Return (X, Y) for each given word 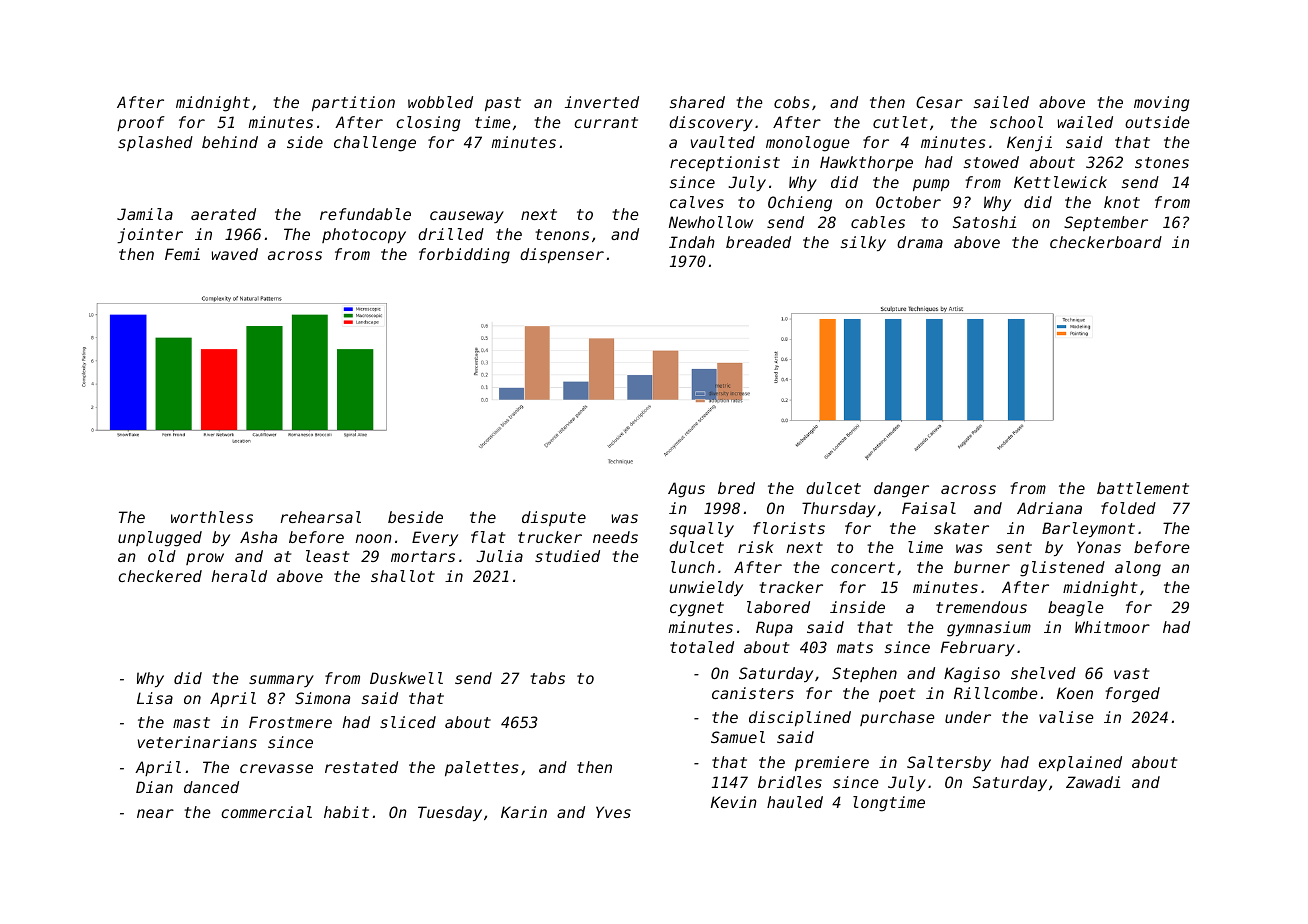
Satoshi (984, 222)
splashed (155, 143)
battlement (1143, 488)
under (968, 717)
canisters (753, 693)
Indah (692, 242)
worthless (212, 517)
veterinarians (197, 742)
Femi (182, 254)
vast (1131, 673)
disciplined (800, 718)
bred (736, 488)
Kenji (1029, 143)
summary (281, 681)
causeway (467, 217)
